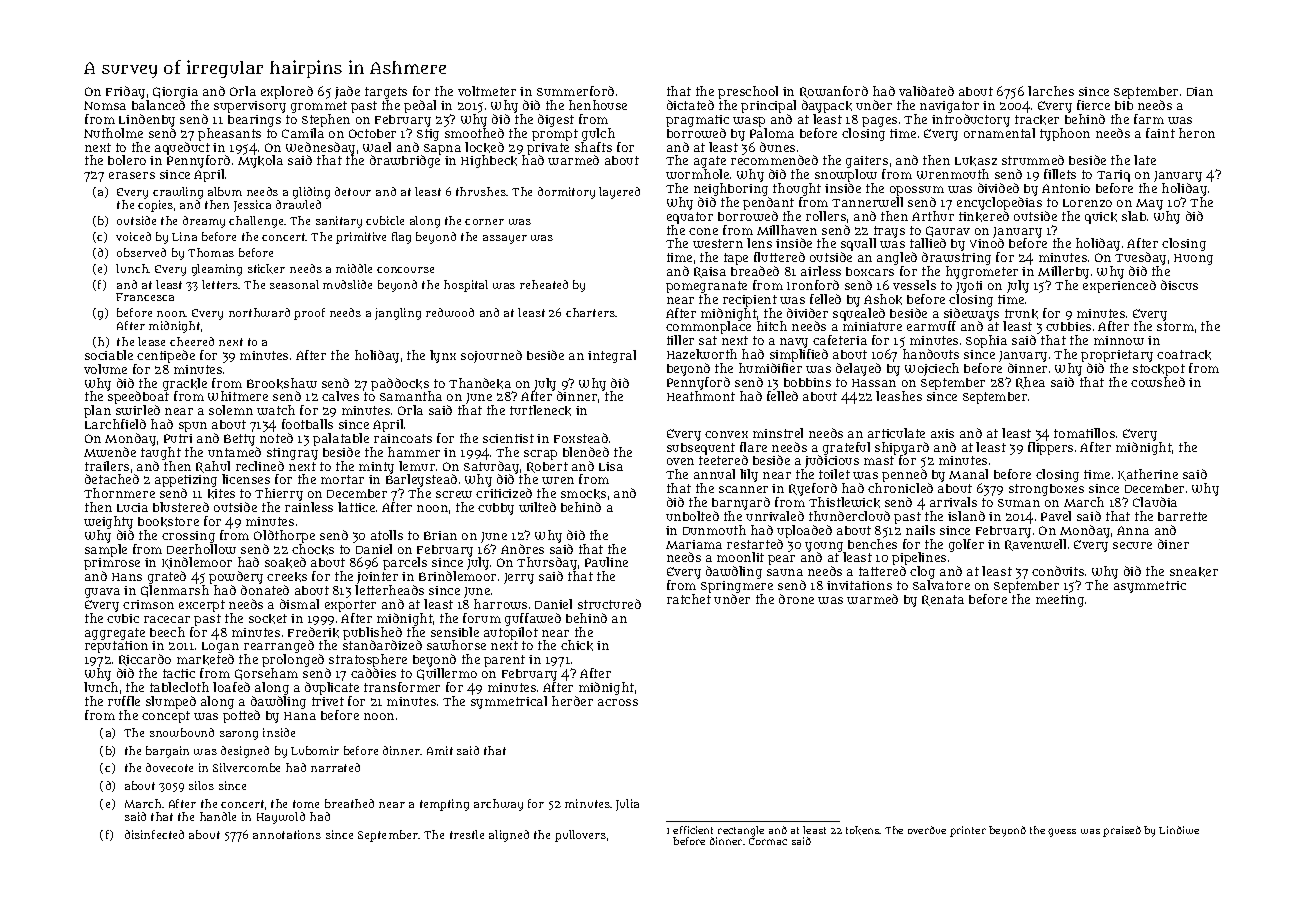 Image resolution: width=1308 pixels, height=924 pixels. Describe the element at coordinates (154, 834) in the screenshot. I see `disinfected` at that location.
